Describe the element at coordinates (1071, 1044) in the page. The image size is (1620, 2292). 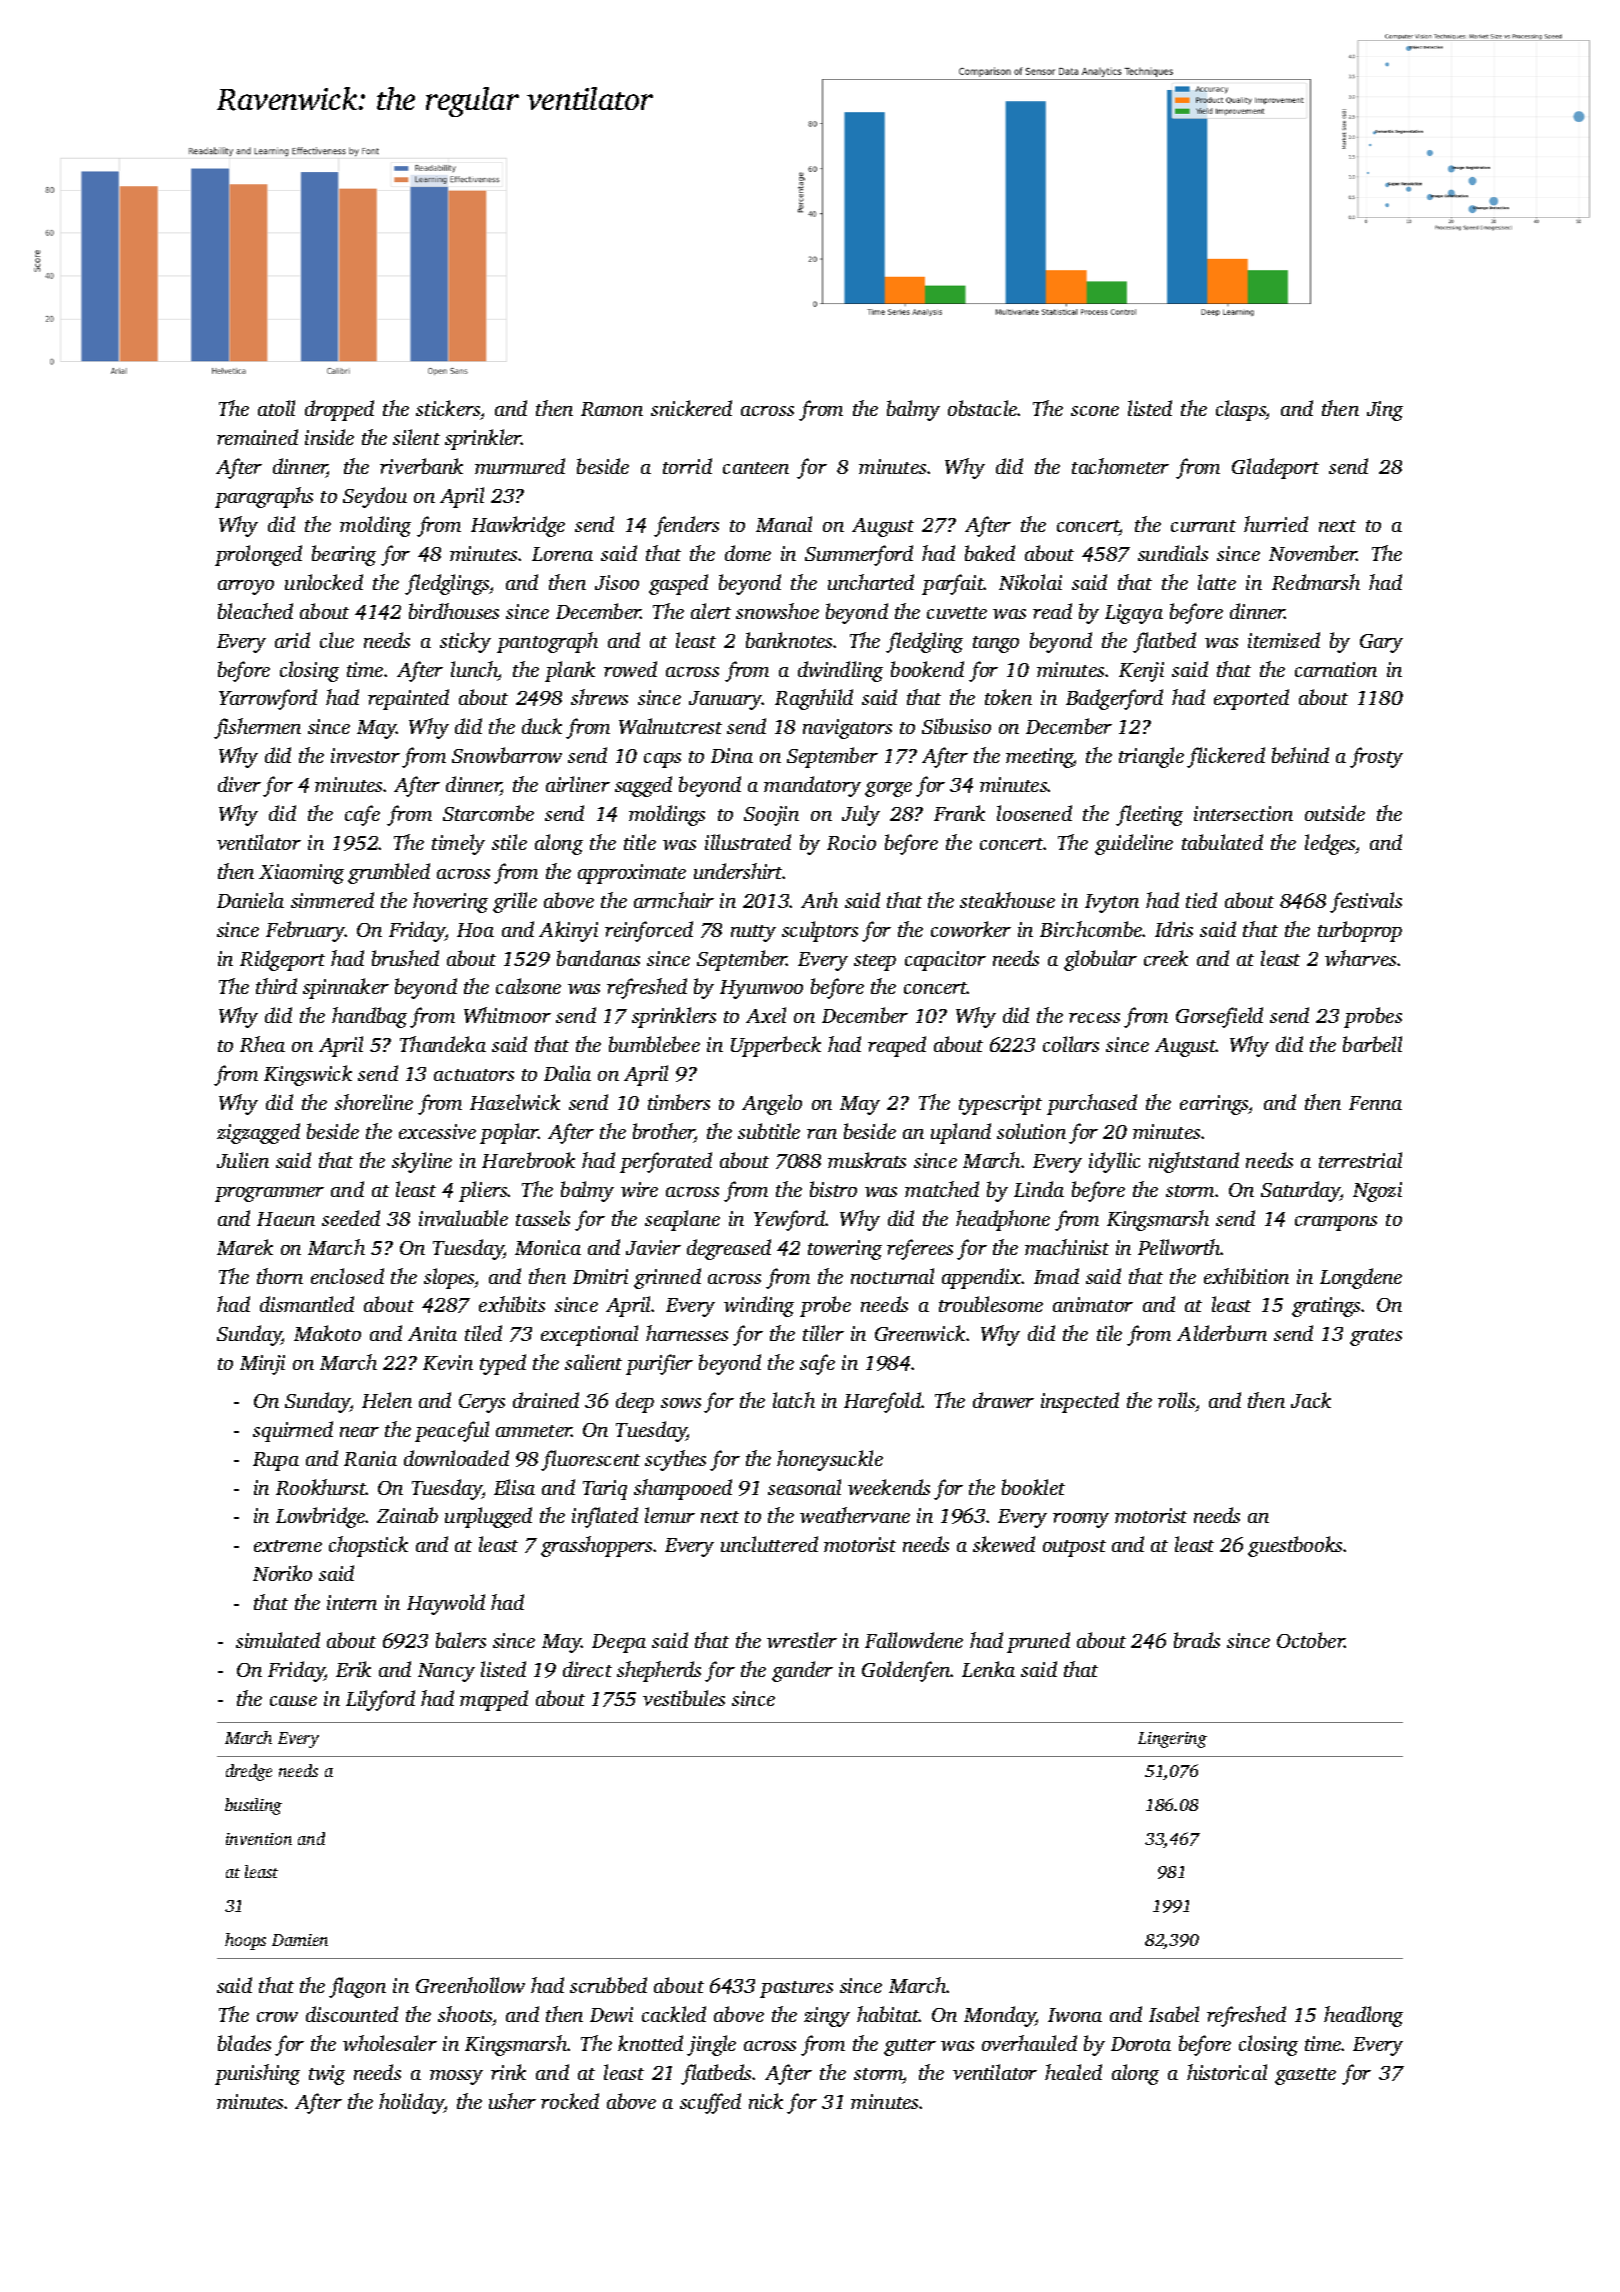
I see `collars` at that location.
